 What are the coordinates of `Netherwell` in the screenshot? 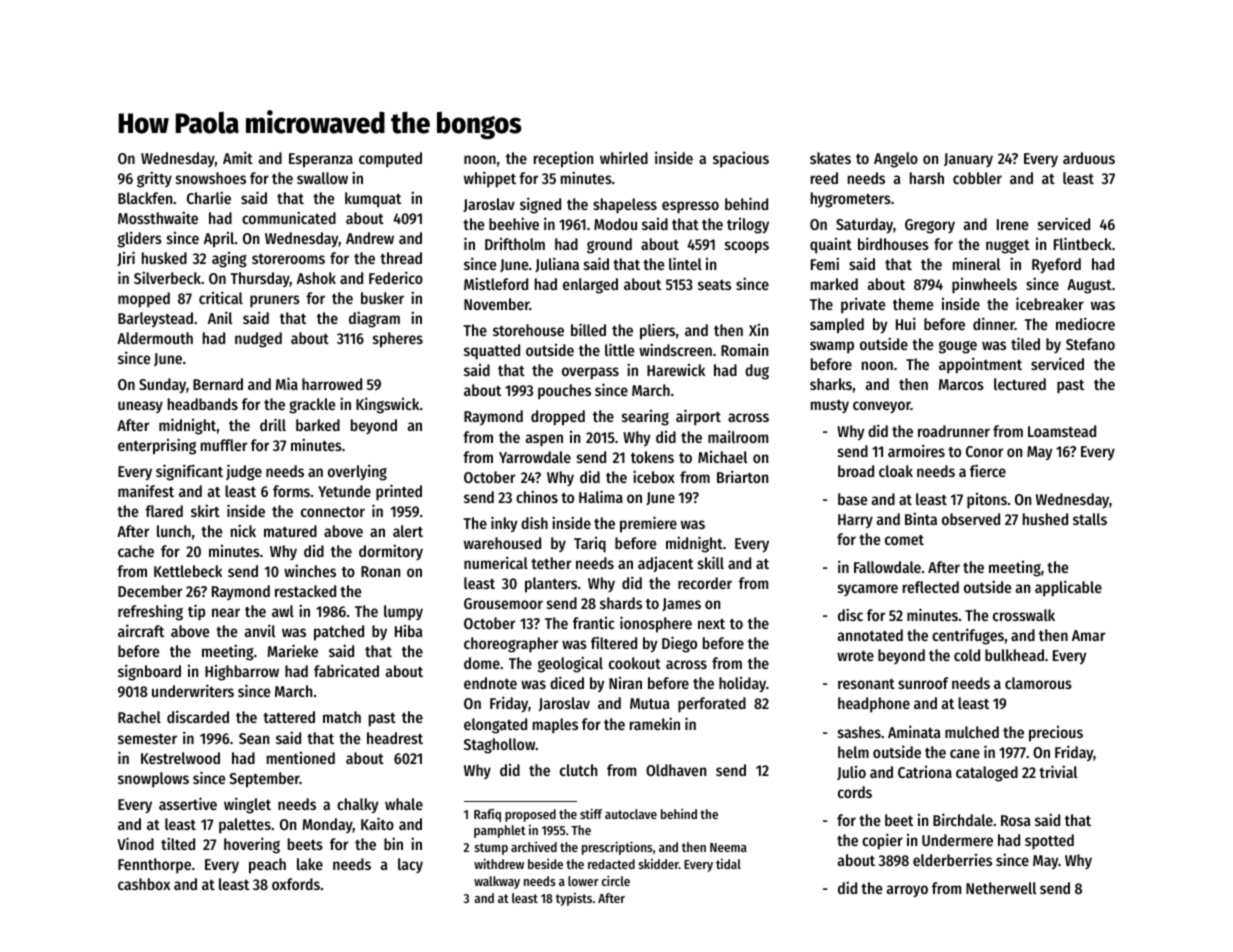 It's located at (1001, 888).
